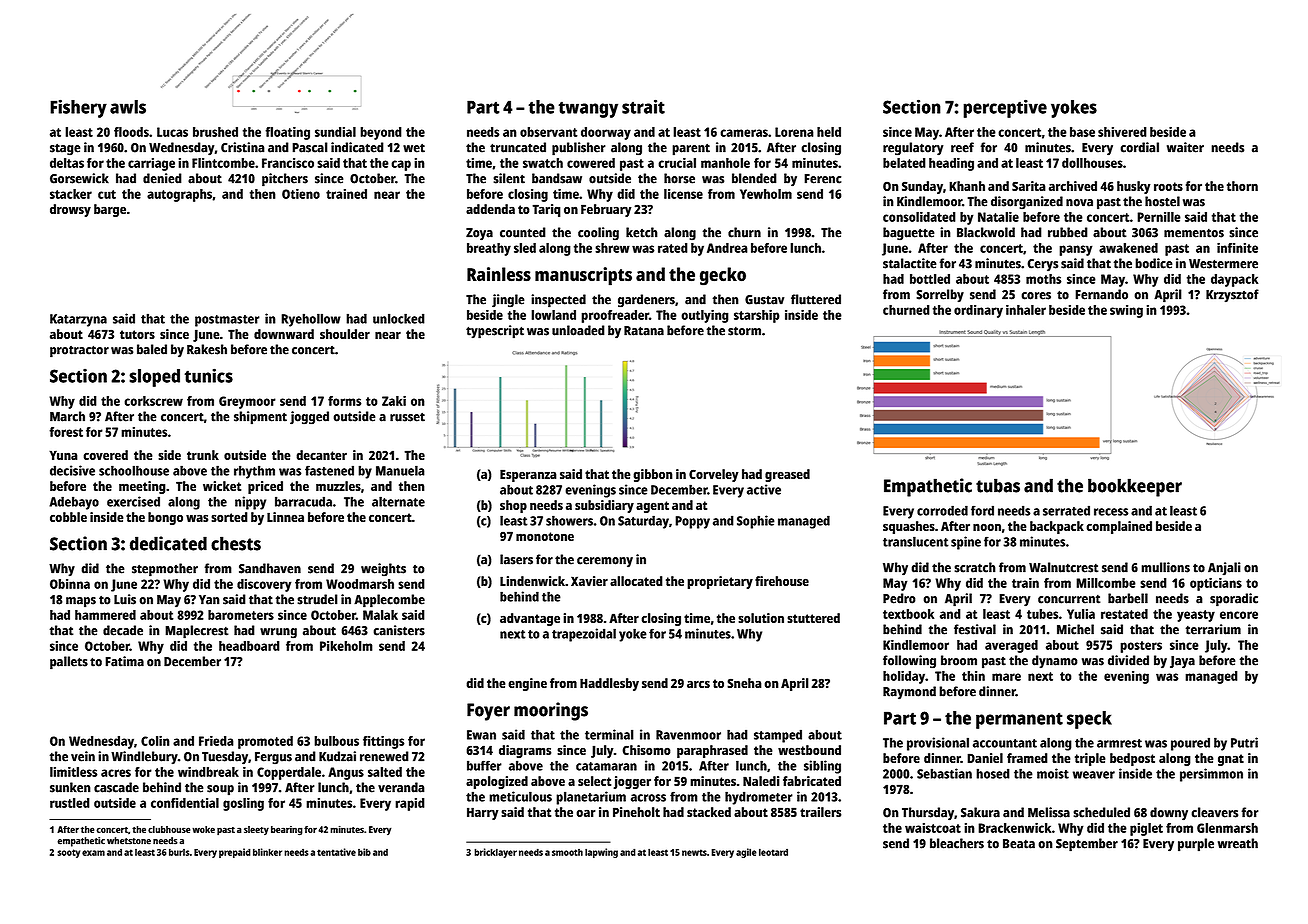  What do you see at coordinates (78, 320) in the image?
I see `Katarzyna` at bounding box center [78, 320].
